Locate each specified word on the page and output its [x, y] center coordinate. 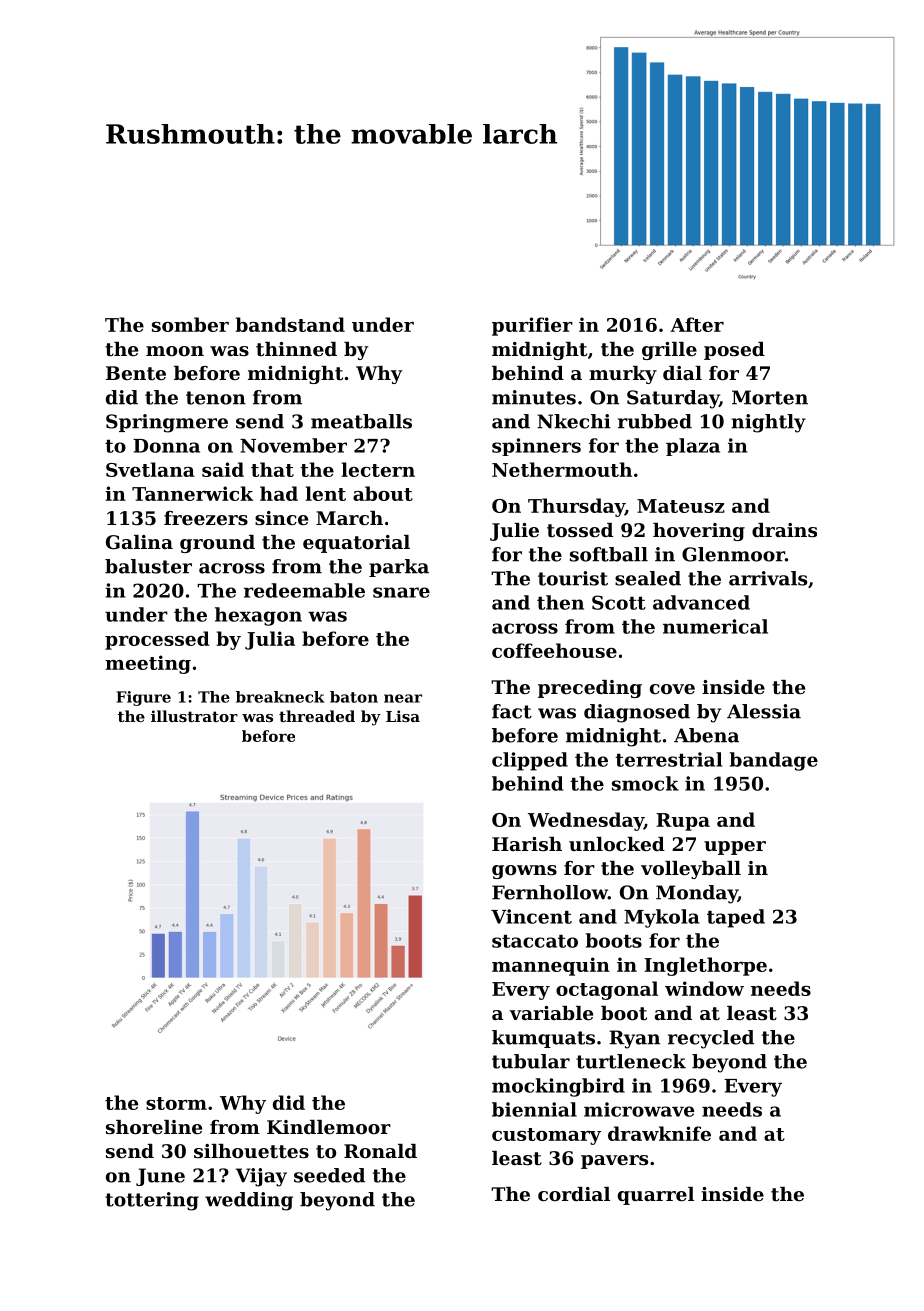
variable [551, 1013]
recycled [711, 1039]
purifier [532, 326]
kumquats [543, 1039]
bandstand [290, 324]
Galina [139, 542]
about [383, 493]
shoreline [154, 1127]
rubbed [655, 421]
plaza [693, 447]
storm [176, 1103]
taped [736, 918]
